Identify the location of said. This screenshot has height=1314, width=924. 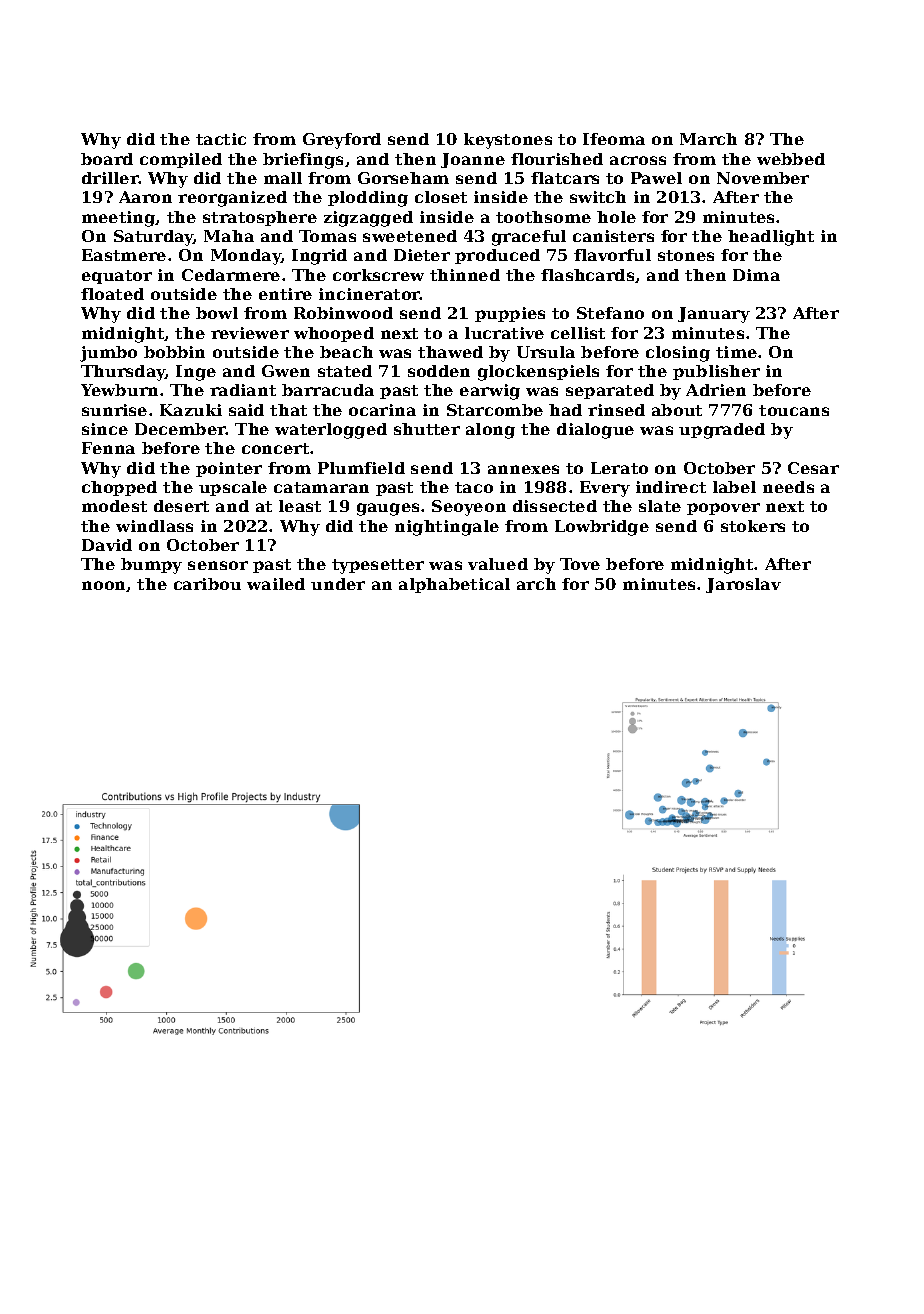
(246, 410).
